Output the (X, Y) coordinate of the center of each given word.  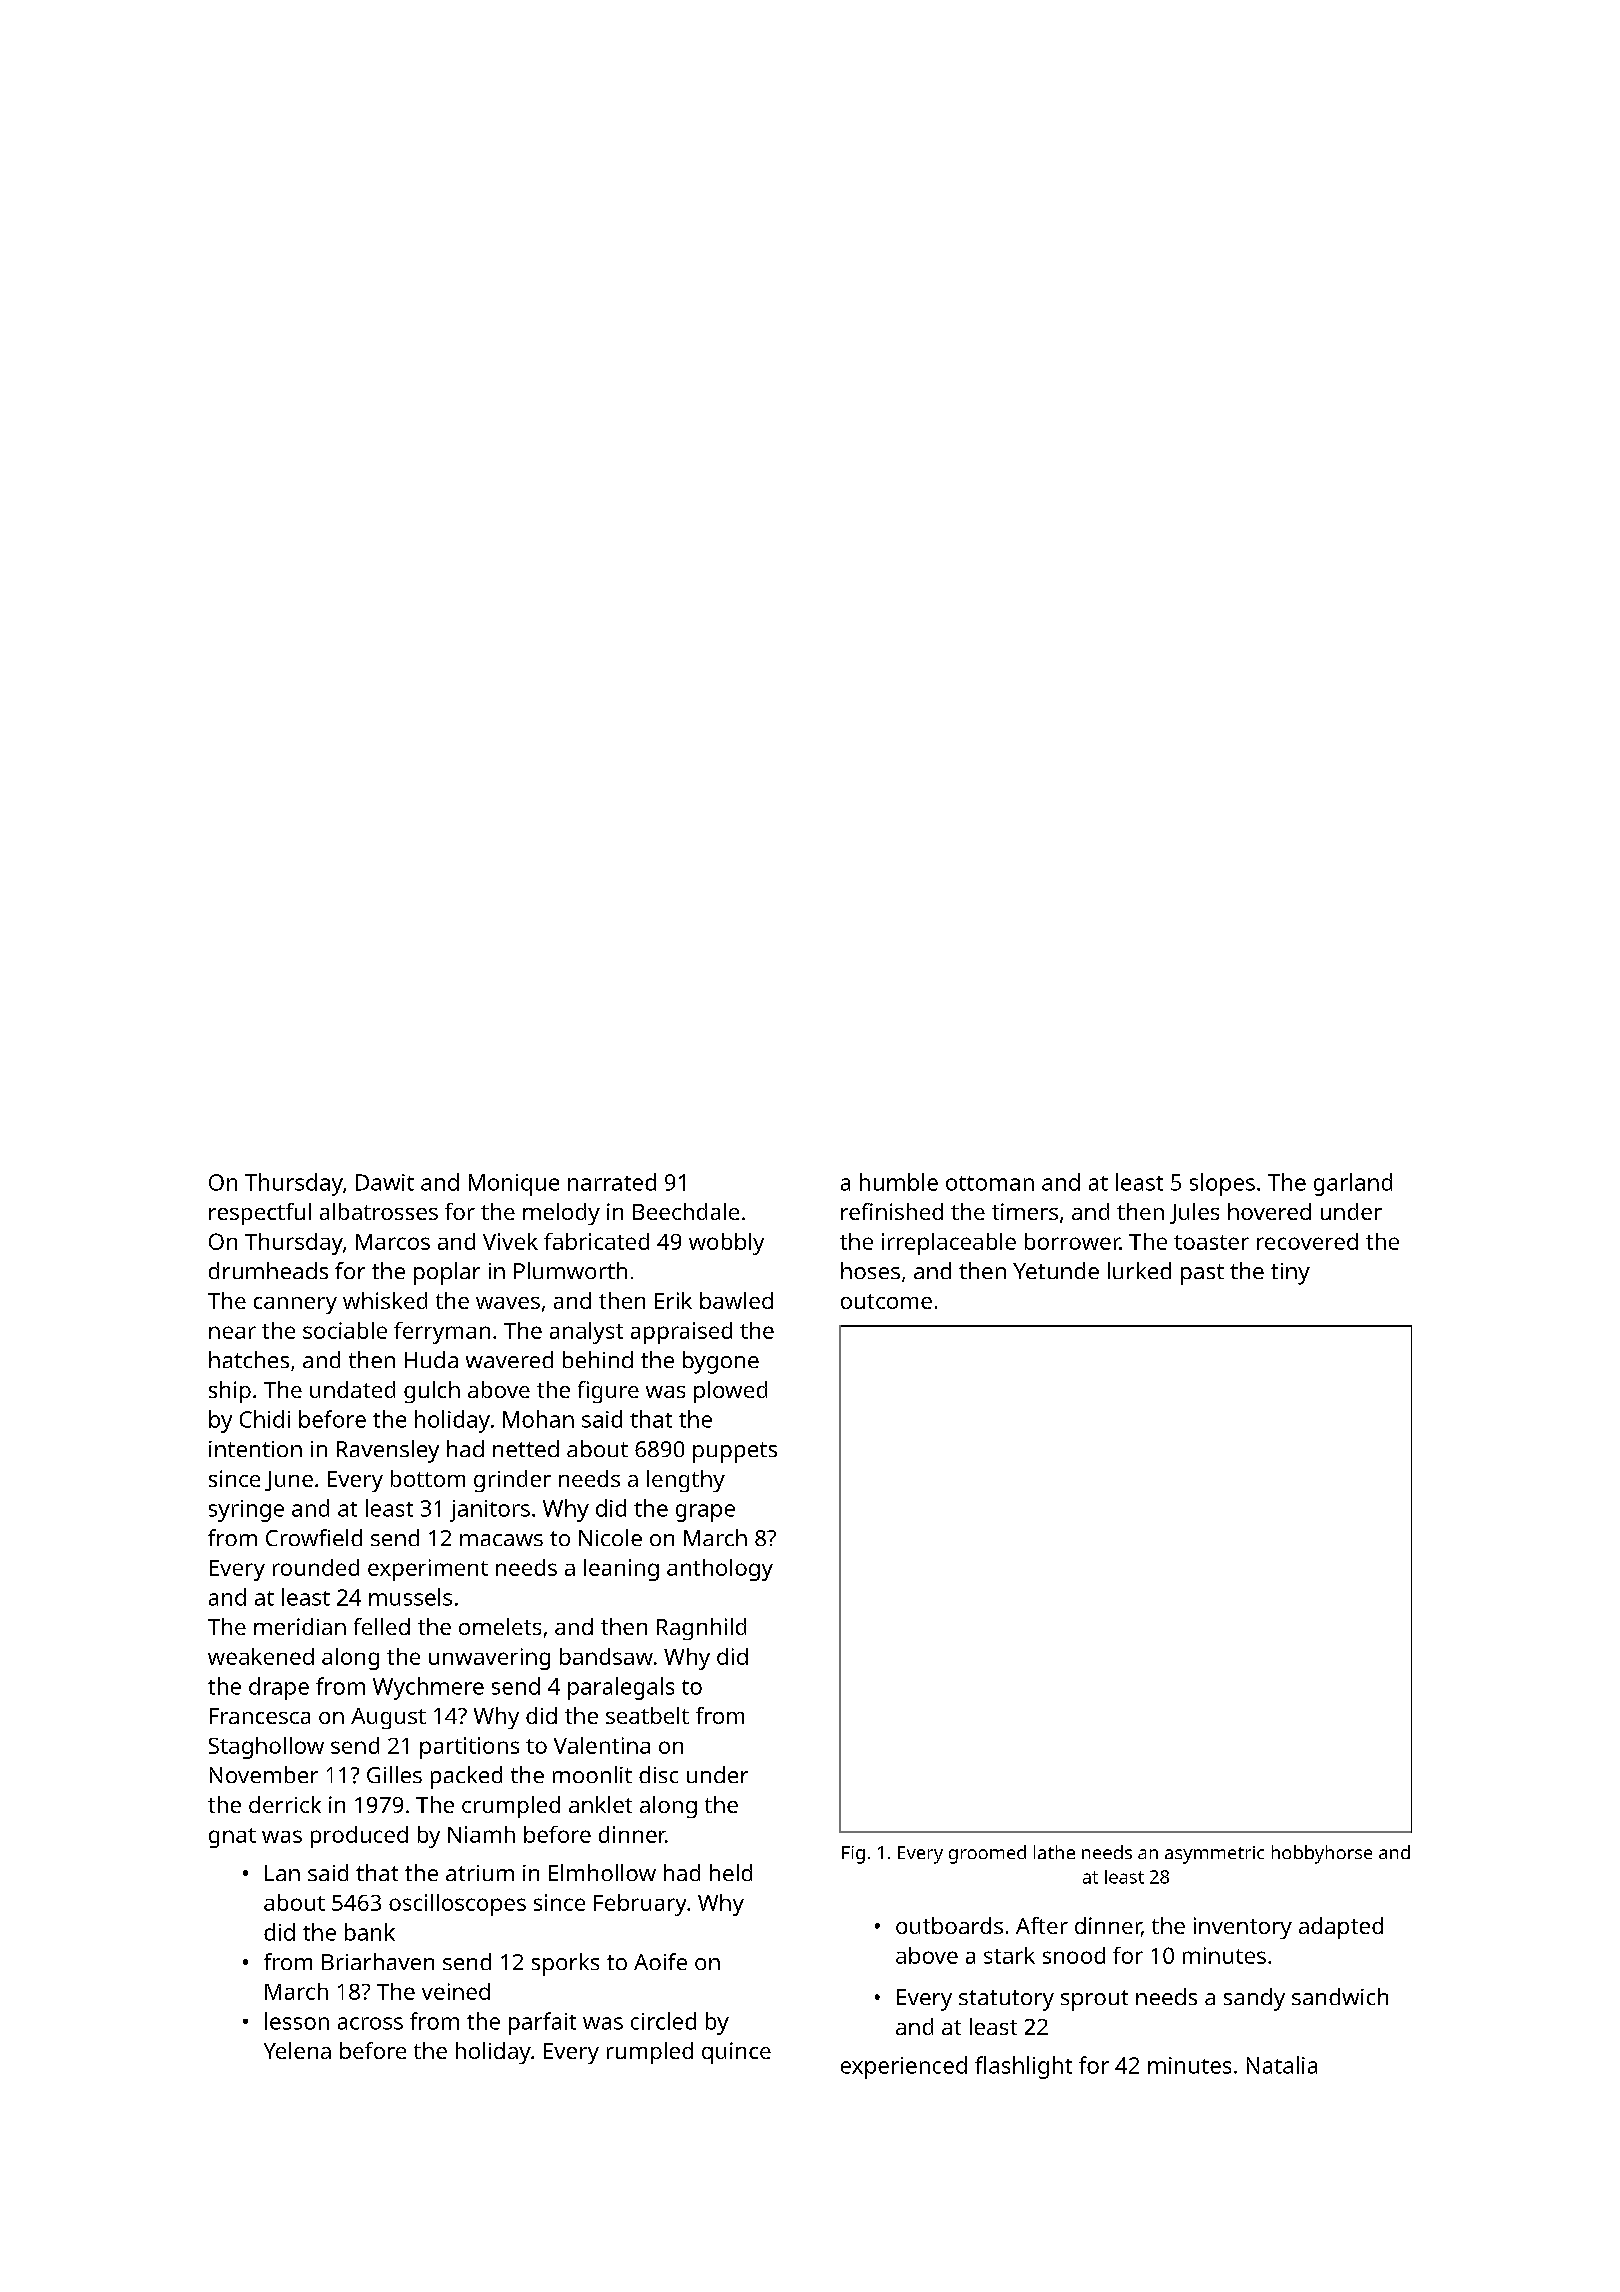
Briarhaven (378, 1961)
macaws (501, 1540)
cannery (295, 1305)
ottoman (990, 1183)
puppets (735, 1452)
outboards (949, 1925)
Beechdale (686, 1211)
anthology (720, 1570)
